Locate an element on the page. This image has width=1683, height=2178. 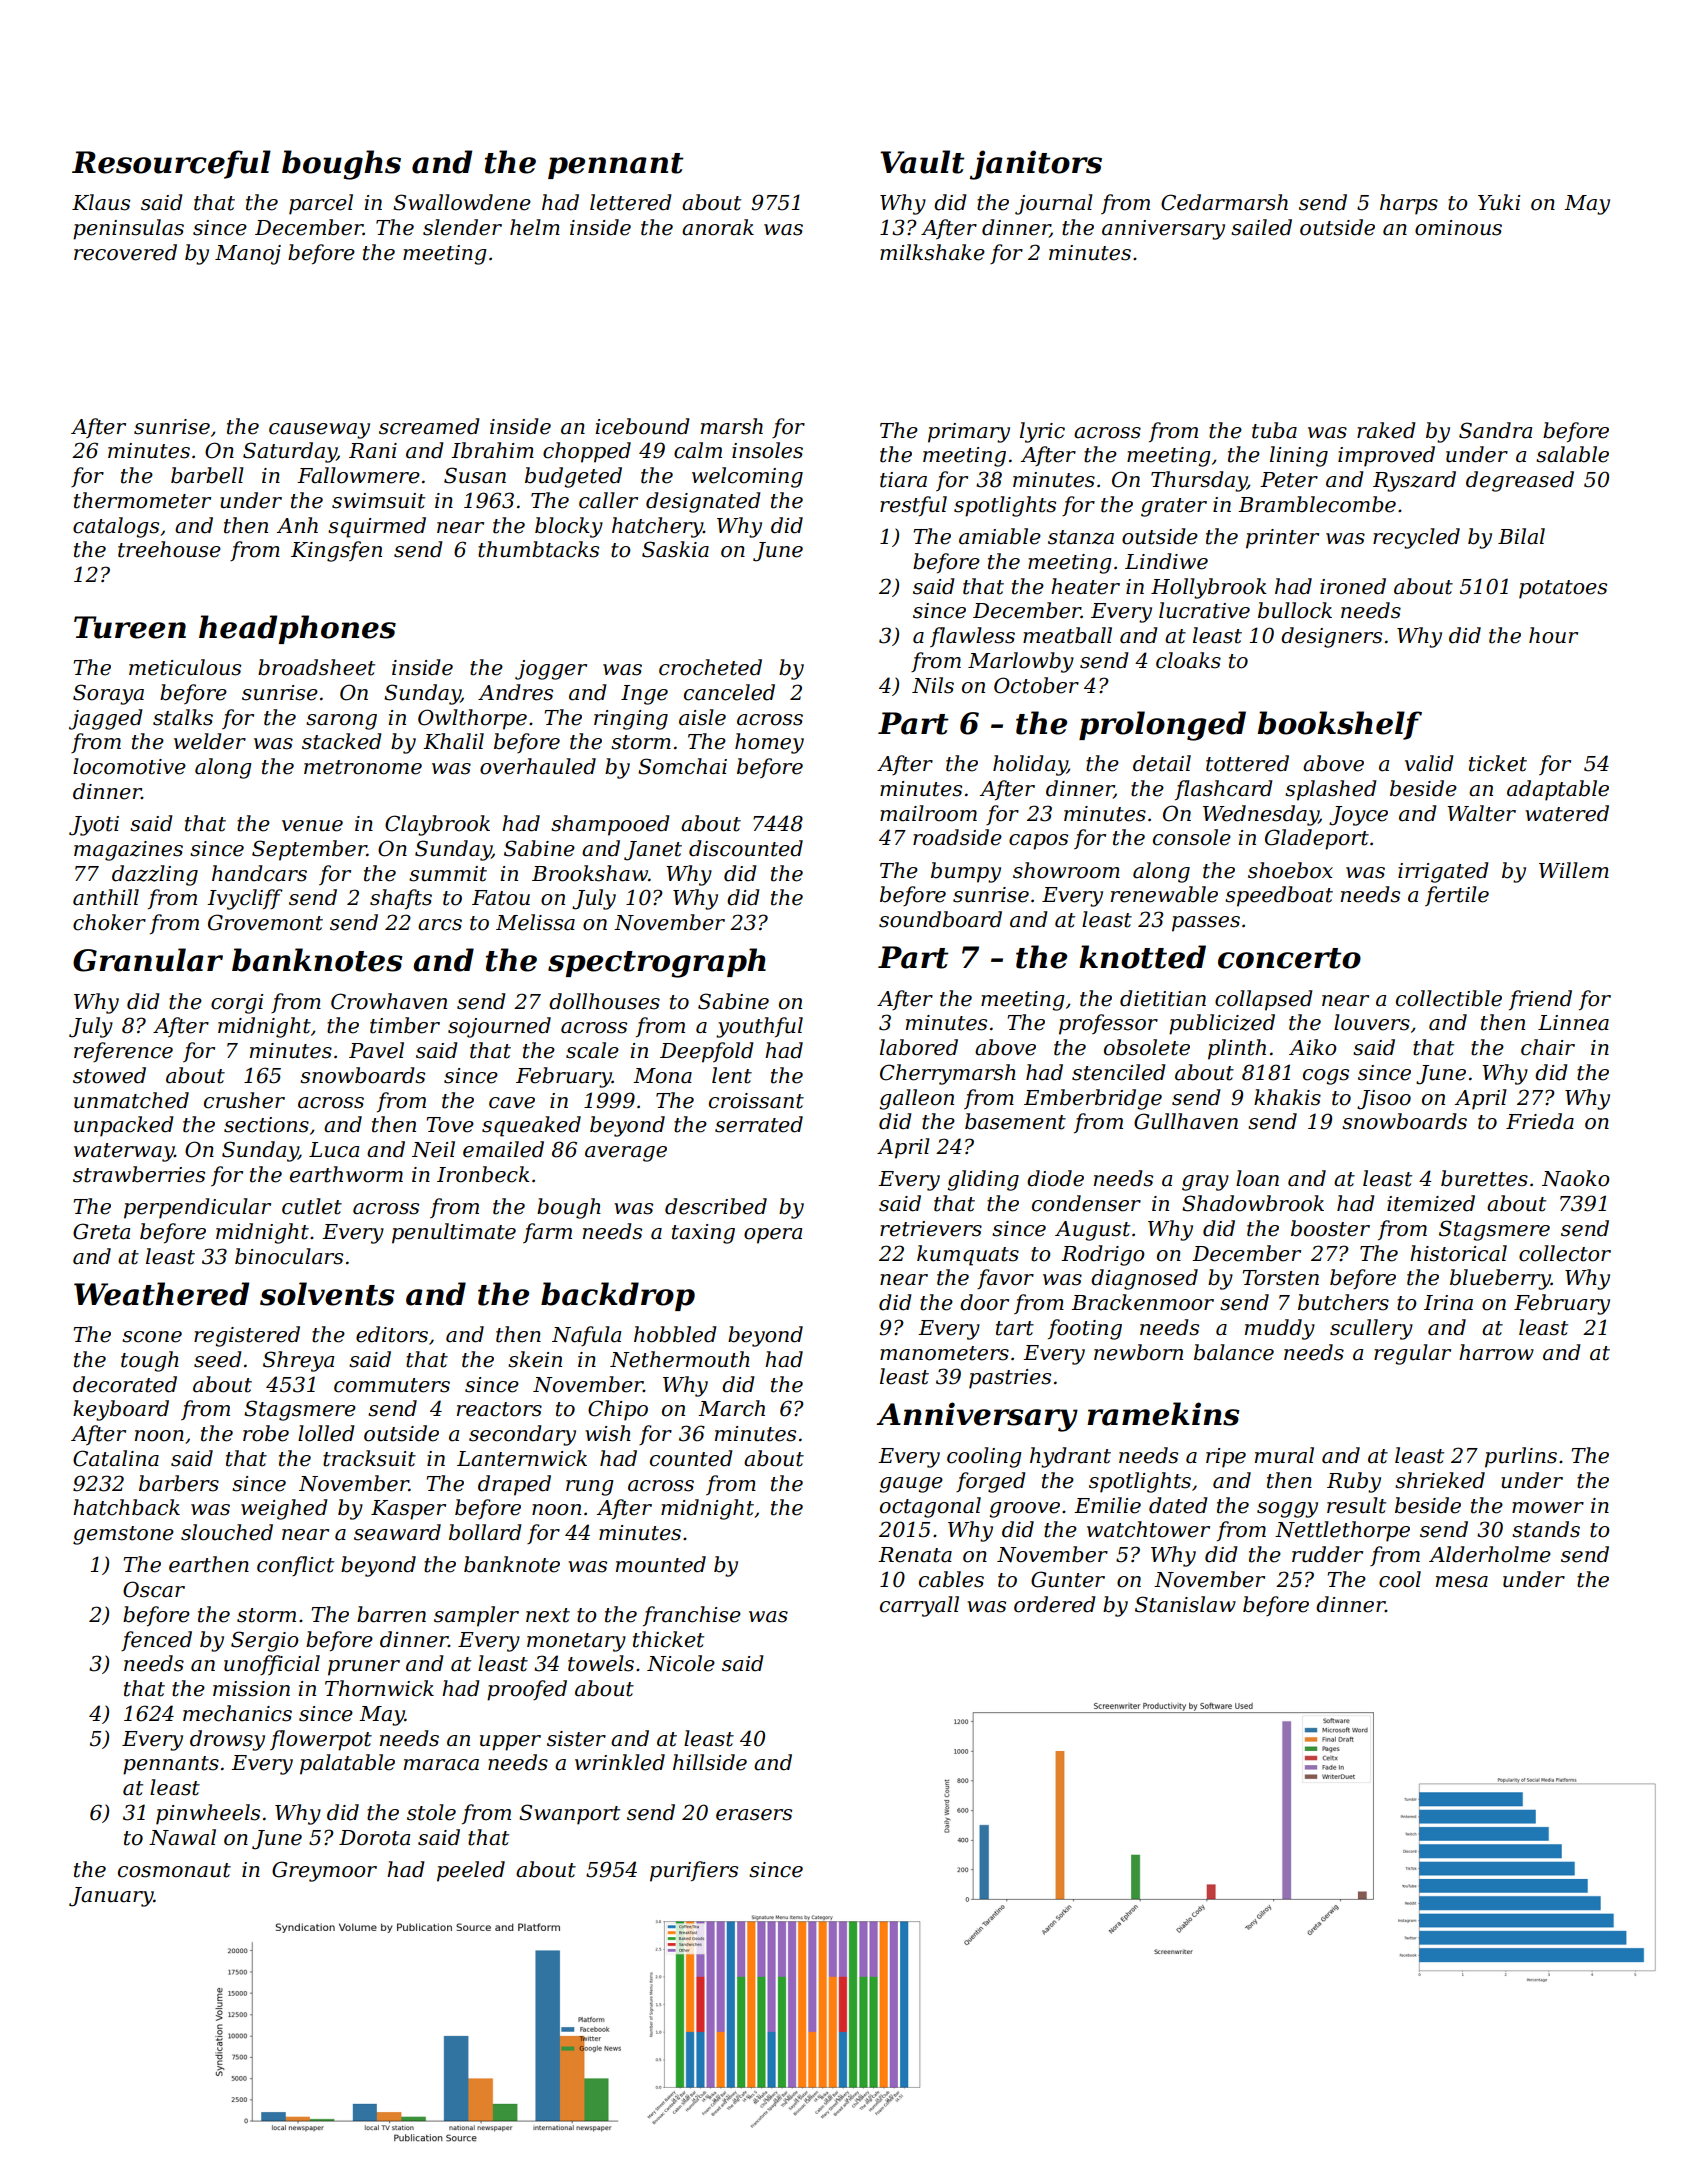
lettered is located at coordinates (630, 202).
